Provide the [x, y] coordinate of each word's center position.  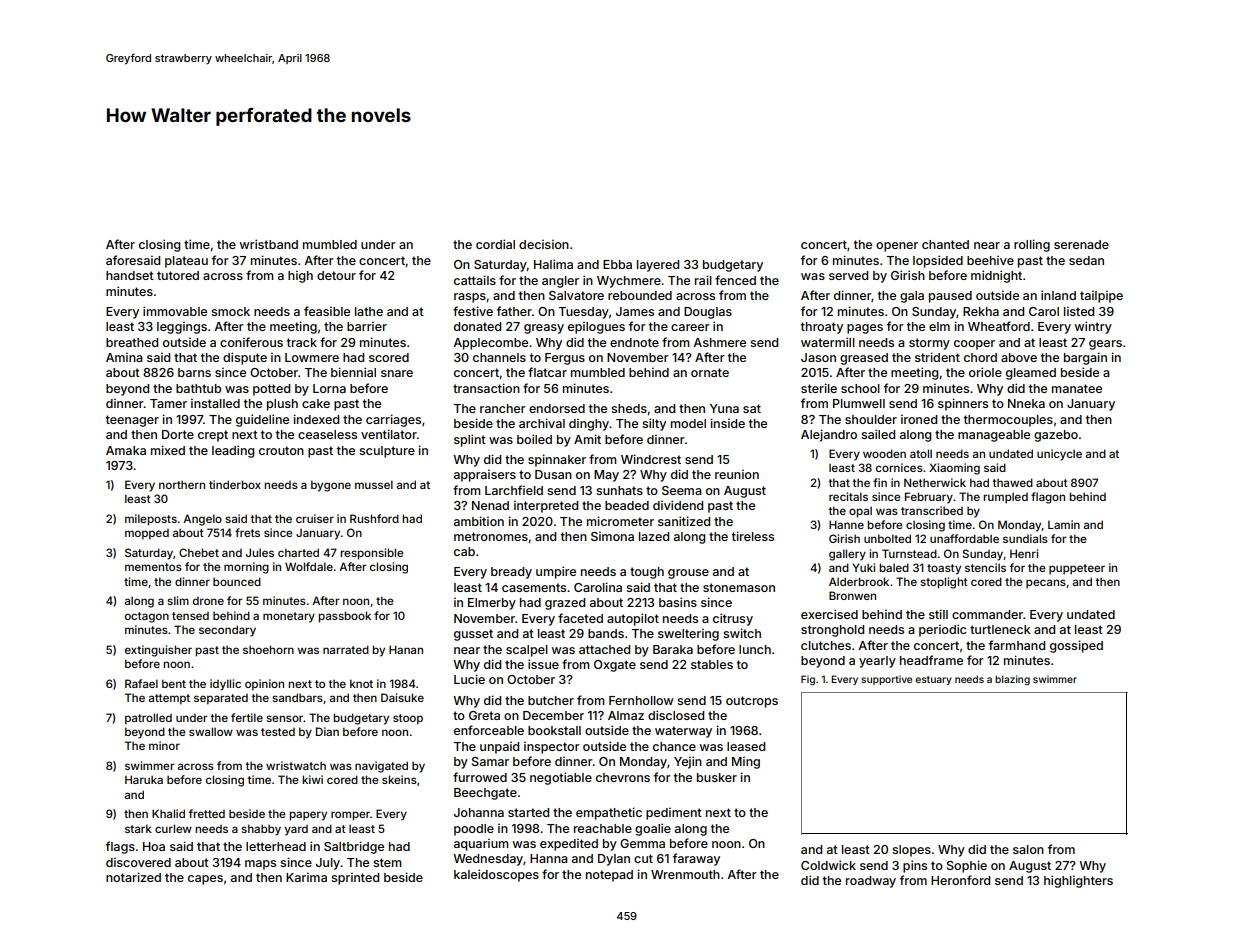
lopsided [938, 261]
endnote [634, 342]
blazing [1012, 680]
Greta [484, 715]
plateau [186, 262]
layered [658, 266]
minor [164, 745]
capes [205, 880]
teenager [132, 421]
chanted [945, 244]
